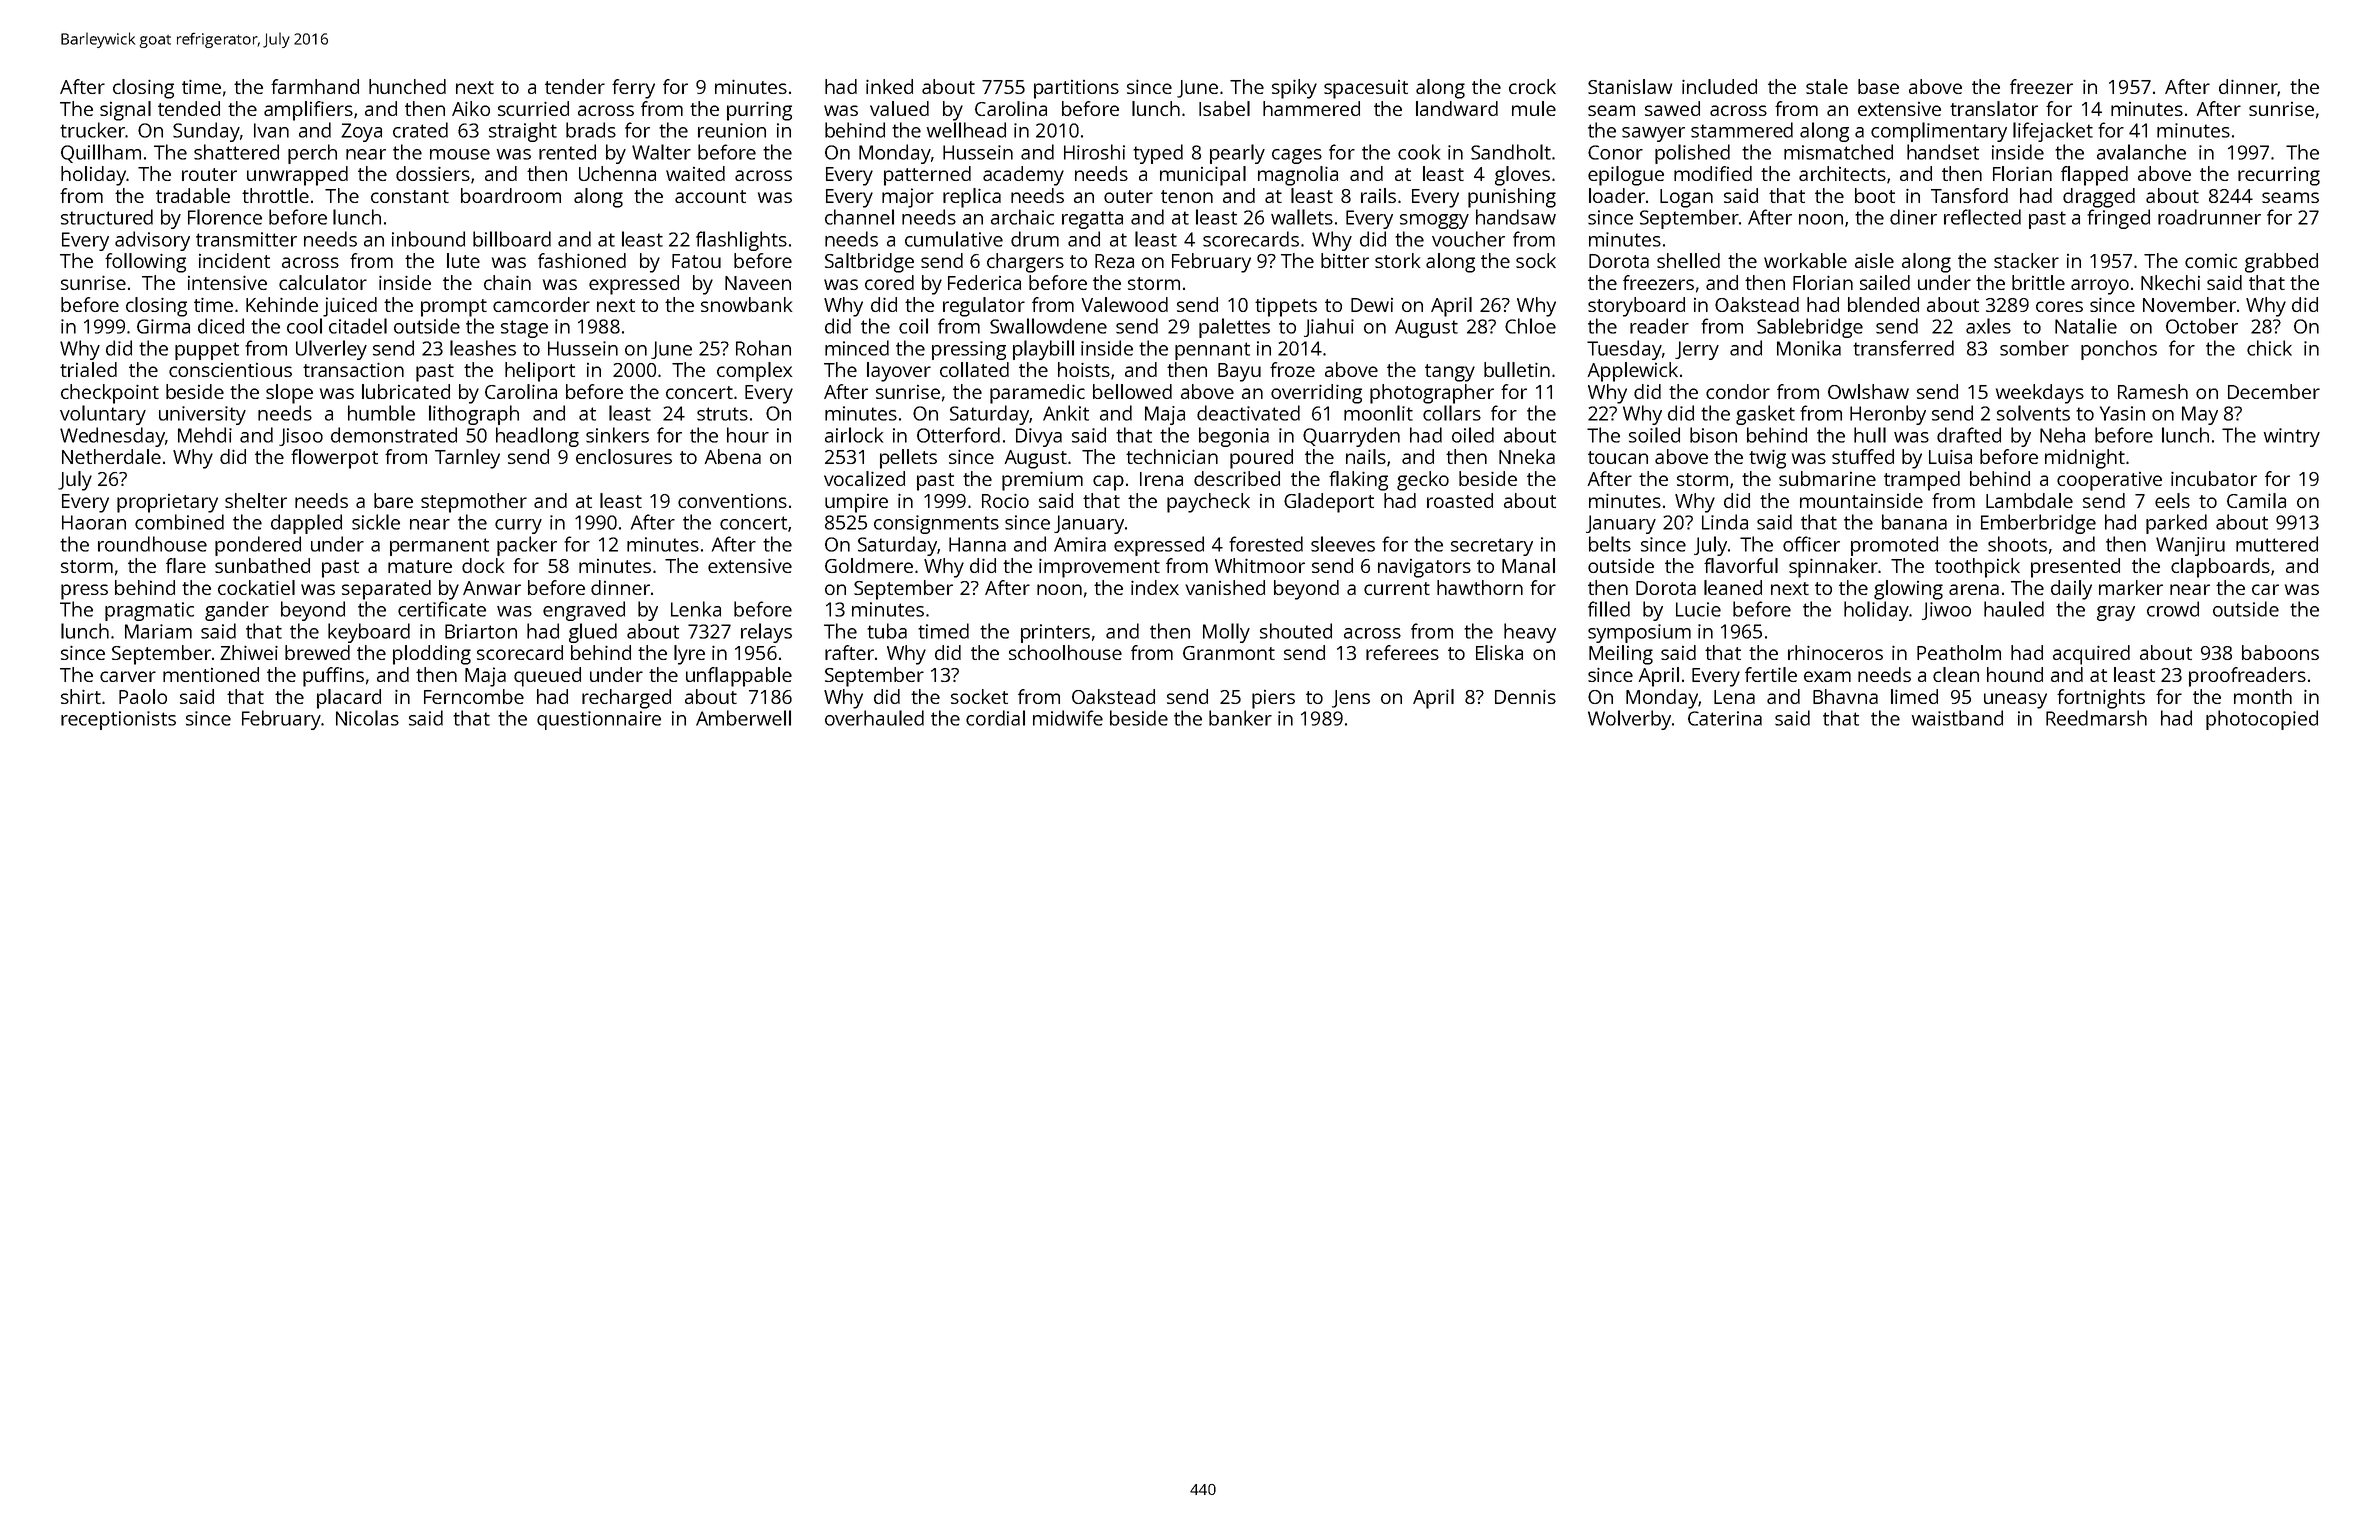  What do you see at coordinates (626, 699) in the page?
I see `recharged` at bounding box center [626, 699].
